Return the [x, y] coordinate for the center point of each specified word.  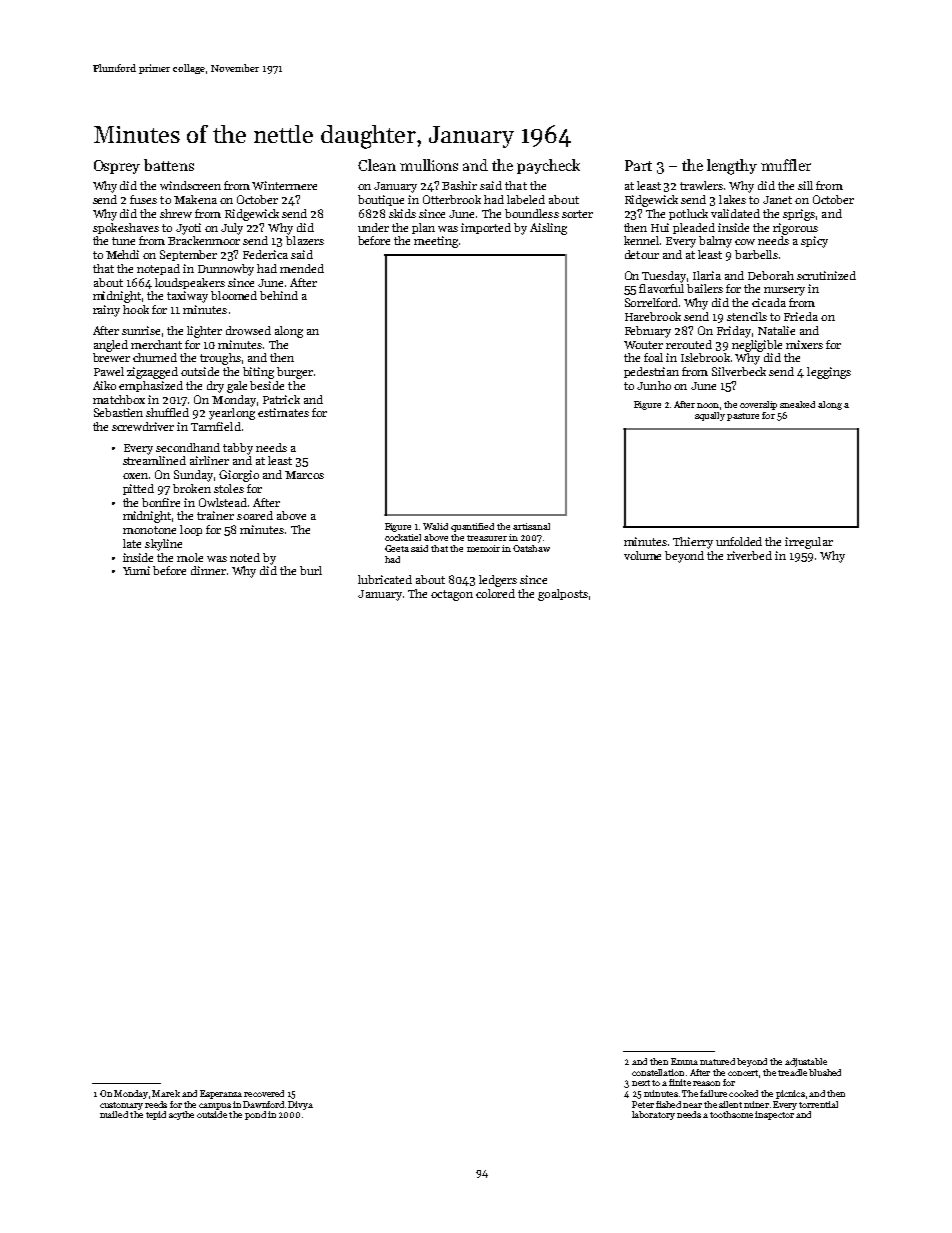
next [641, 1083]
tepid [156, 1115]
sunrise [141, 330]
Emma [684, 1061]
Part [638, 165]
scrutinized [826, 275]
